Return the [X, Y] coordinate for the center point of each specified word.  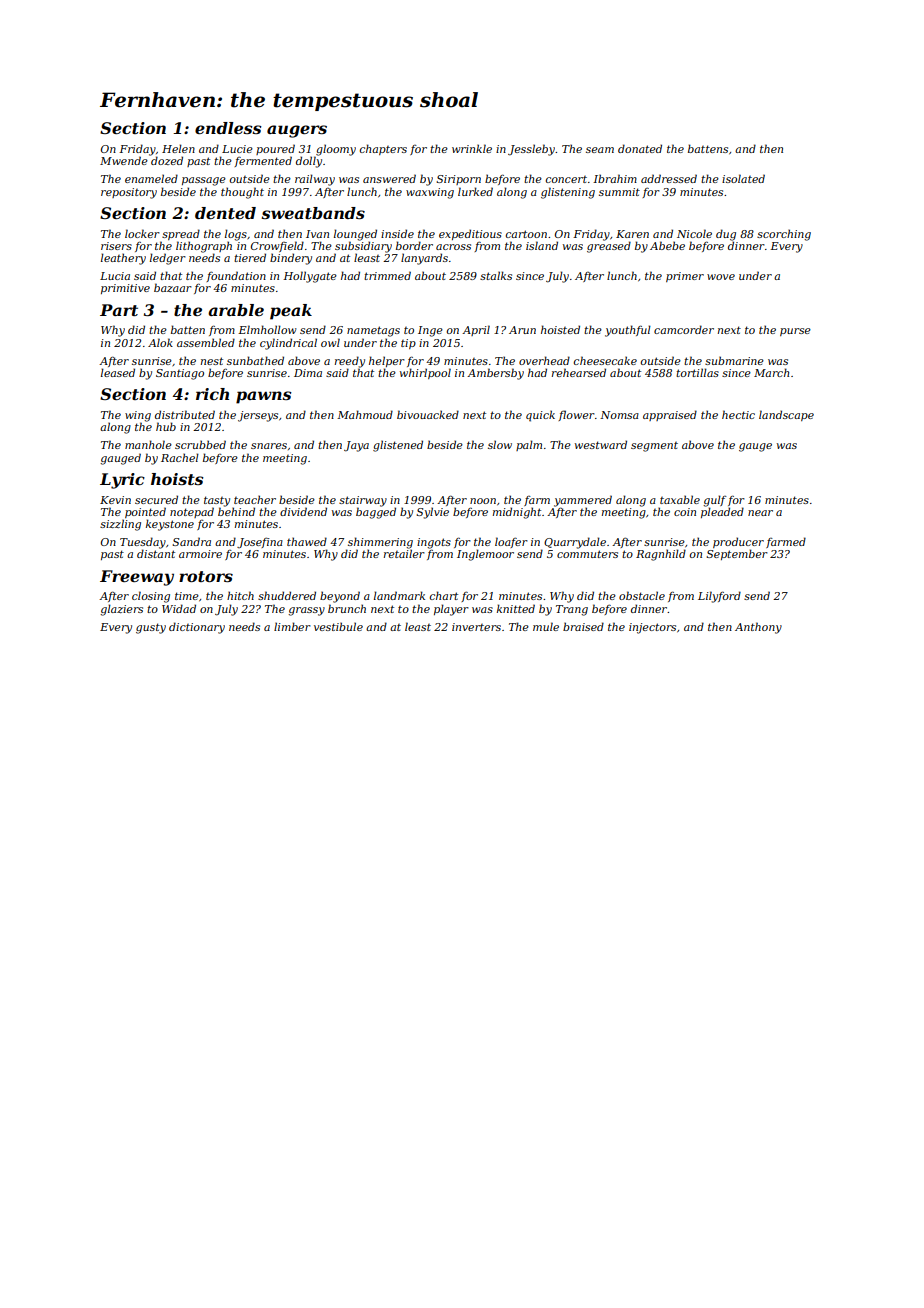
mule [546, 626]
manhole [148, 444]
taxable [680, 499]
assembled [206, 342]
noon [483, 501]
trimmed [387, 275]
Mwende [124, 160]
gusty [151, 628]
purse [795, 332]
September [737, 554]
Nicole [694, 233]
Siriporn [458, 180]
